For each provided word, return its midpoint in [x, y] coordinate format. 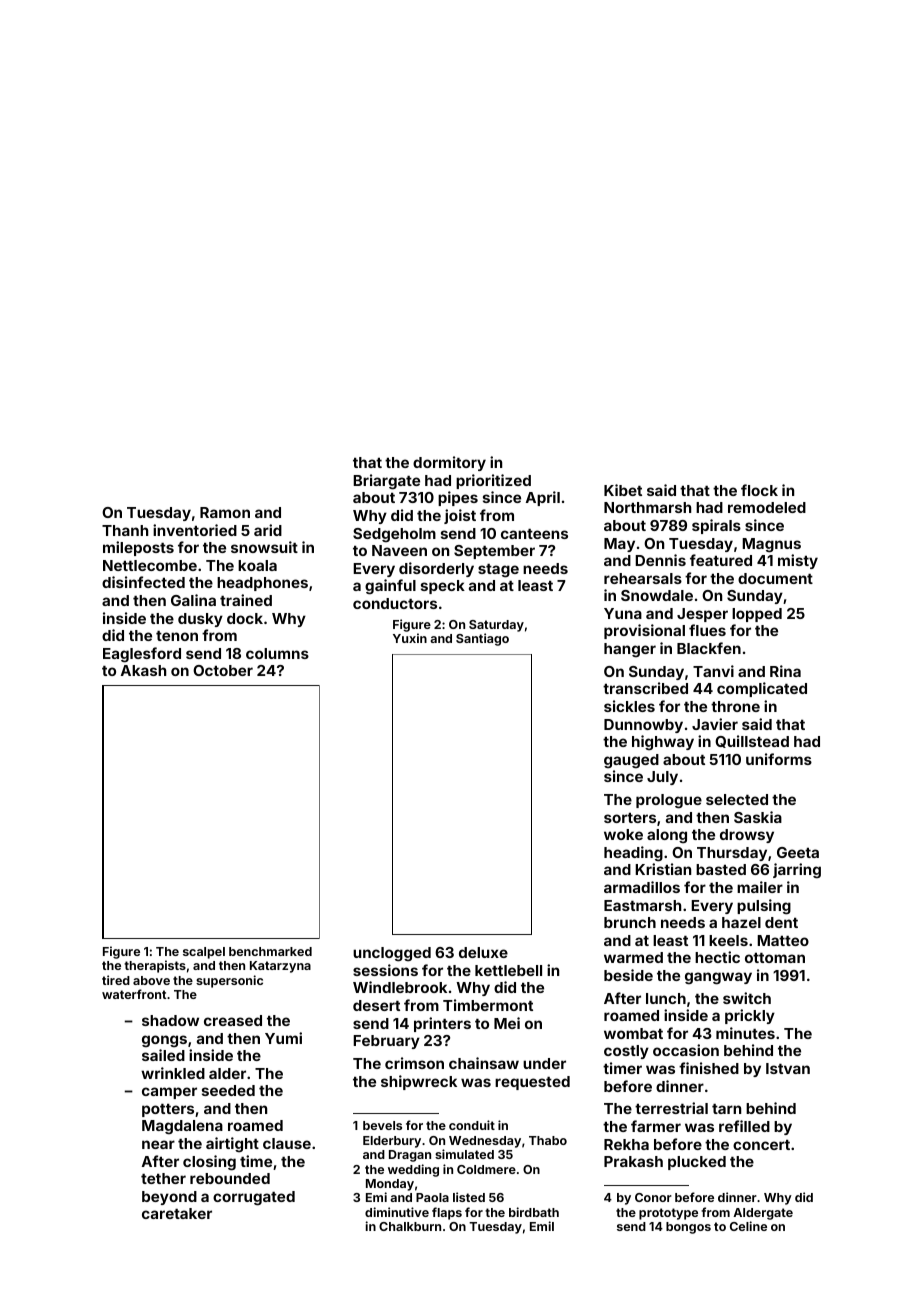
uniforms [779, 759]
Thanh [125, 530]
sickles [629, 706]
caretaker [177, 1213]
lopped [757, 615]
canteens [534, 534]
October [223, 670]
